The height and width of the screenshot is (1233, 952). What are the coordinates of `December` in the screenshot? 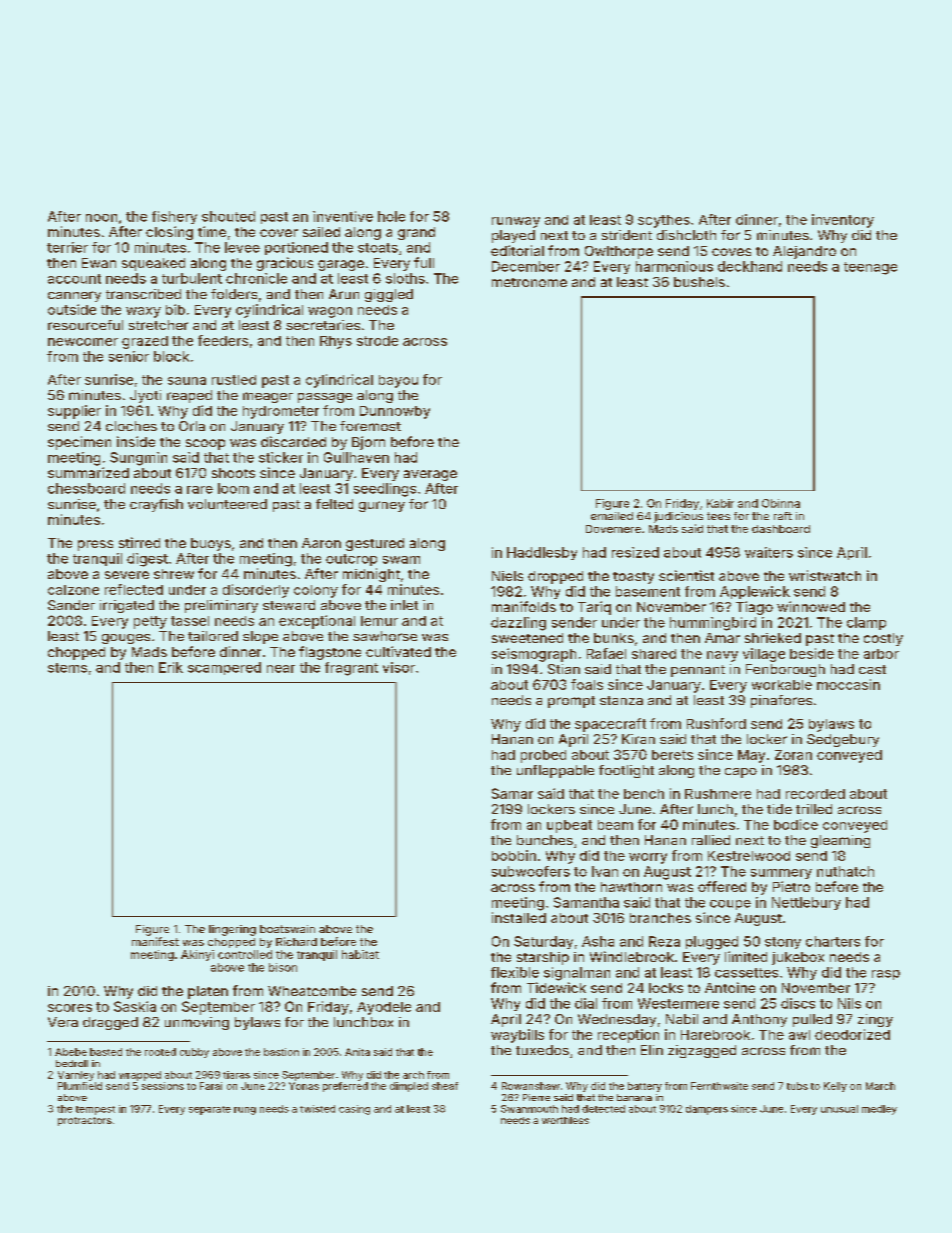 It's located at (526, 266).
